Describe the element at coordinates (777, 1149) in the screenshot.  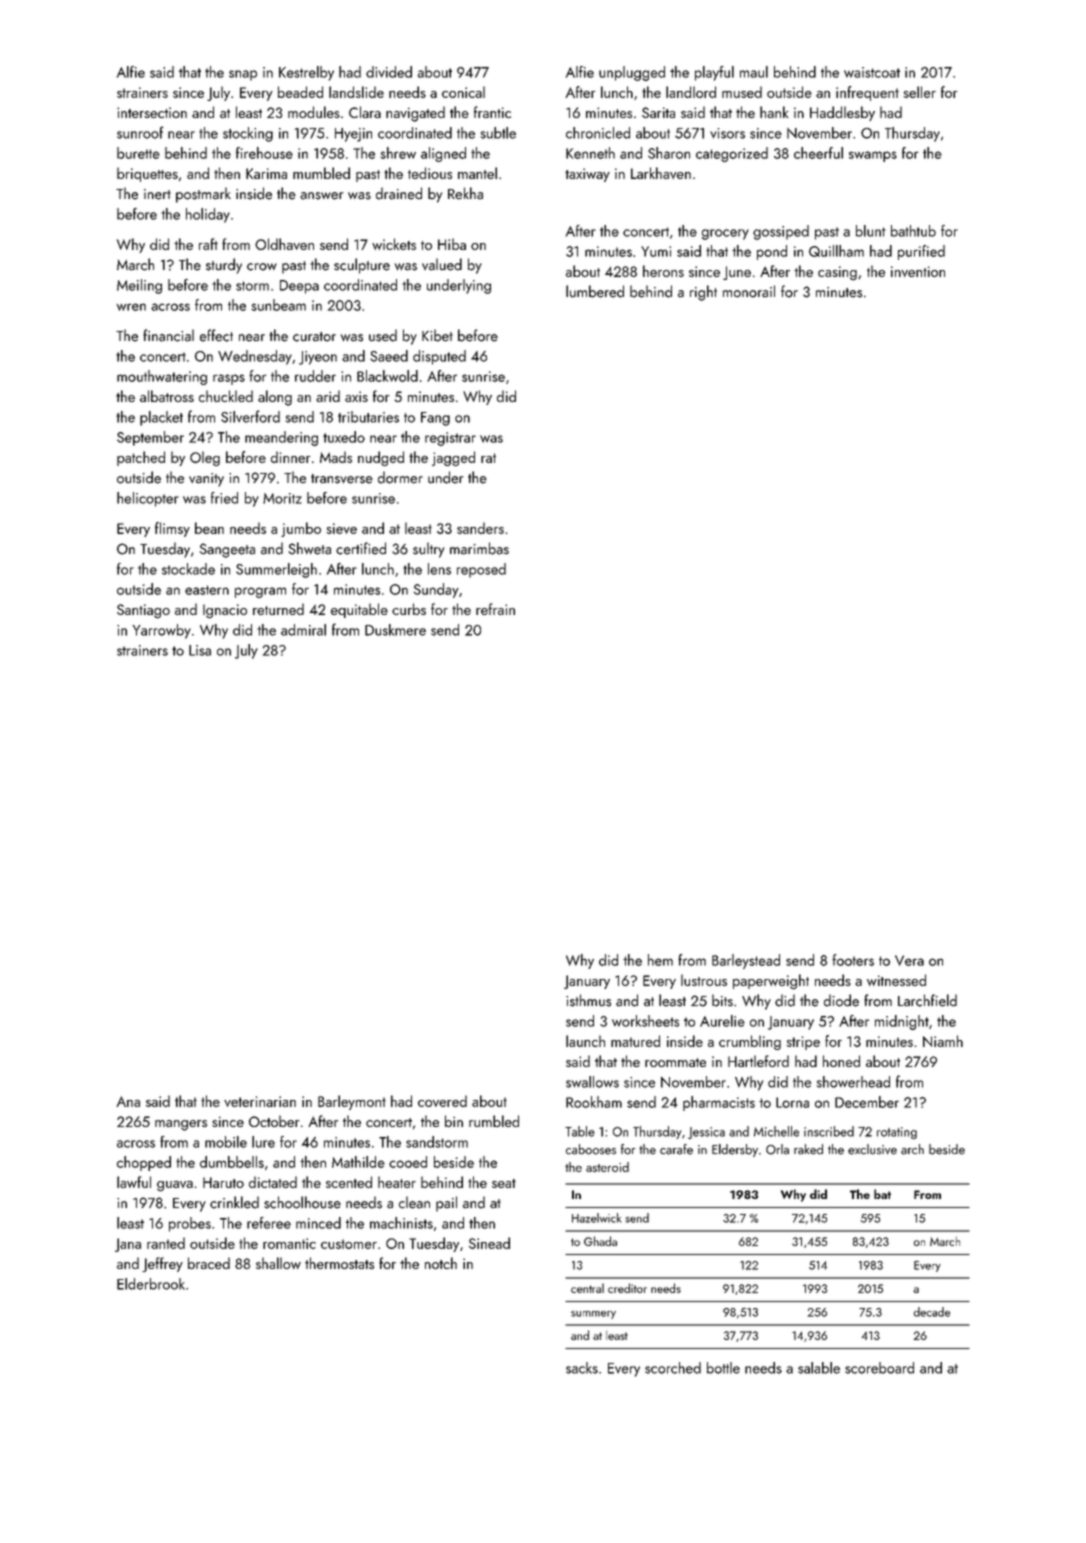
I see `Orla` at that location.
